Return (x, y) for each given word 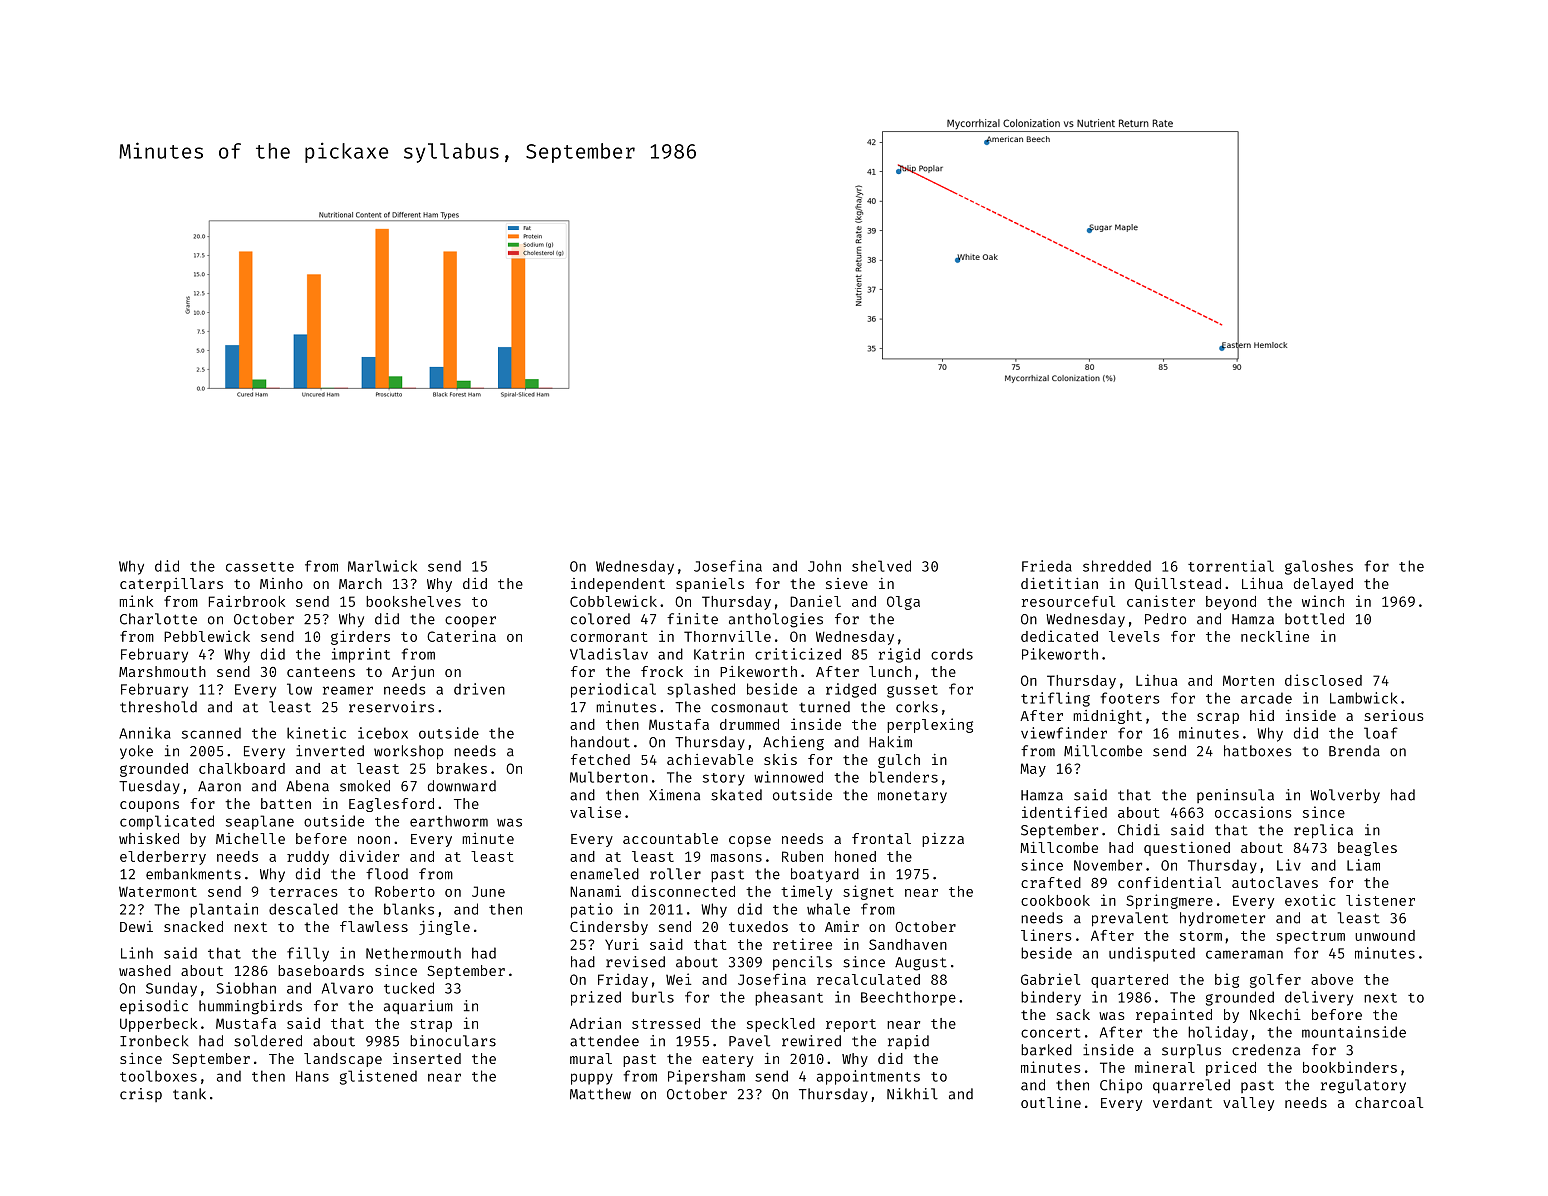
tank (189, 1094)
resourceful (1068, 601)
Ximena (674, 795)
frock (662, 671)
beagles (1367, 849)
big (1227, 980)
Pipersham (706, 1077)
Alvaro (347, 988)
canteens (321, 672)
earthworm (449, 821)
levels (1134, 636)
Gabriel (1050, 979)
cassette (260, 567)
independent (618, 585)
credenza (1266, 1050)
